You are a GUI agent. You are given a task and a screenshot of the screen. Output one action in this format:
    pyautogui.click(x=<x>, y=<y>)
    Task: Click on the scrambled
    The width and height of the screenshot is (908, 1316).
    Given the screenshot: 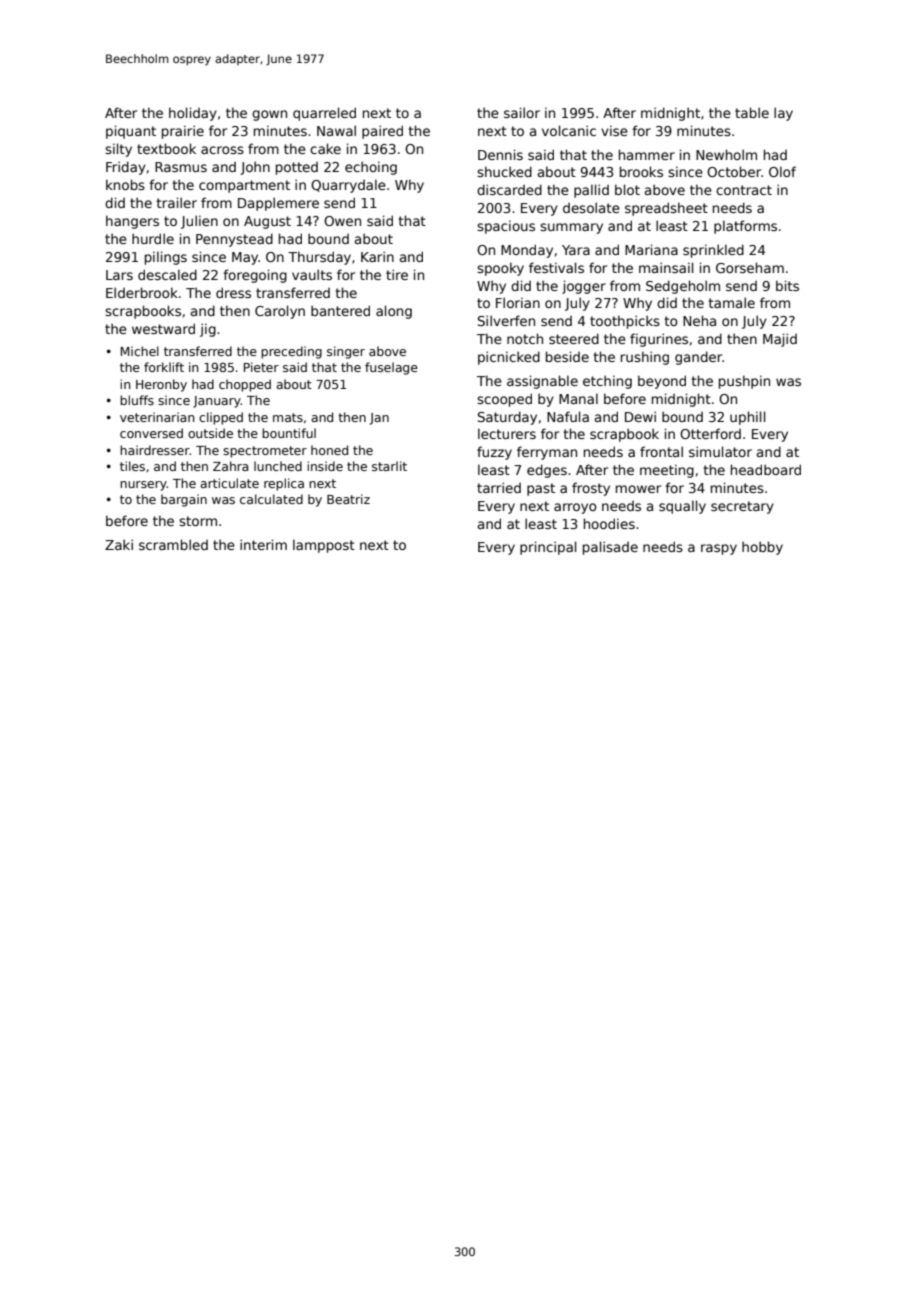 What is the action you would take?
    pyautogui.click(x=173, y=544)
